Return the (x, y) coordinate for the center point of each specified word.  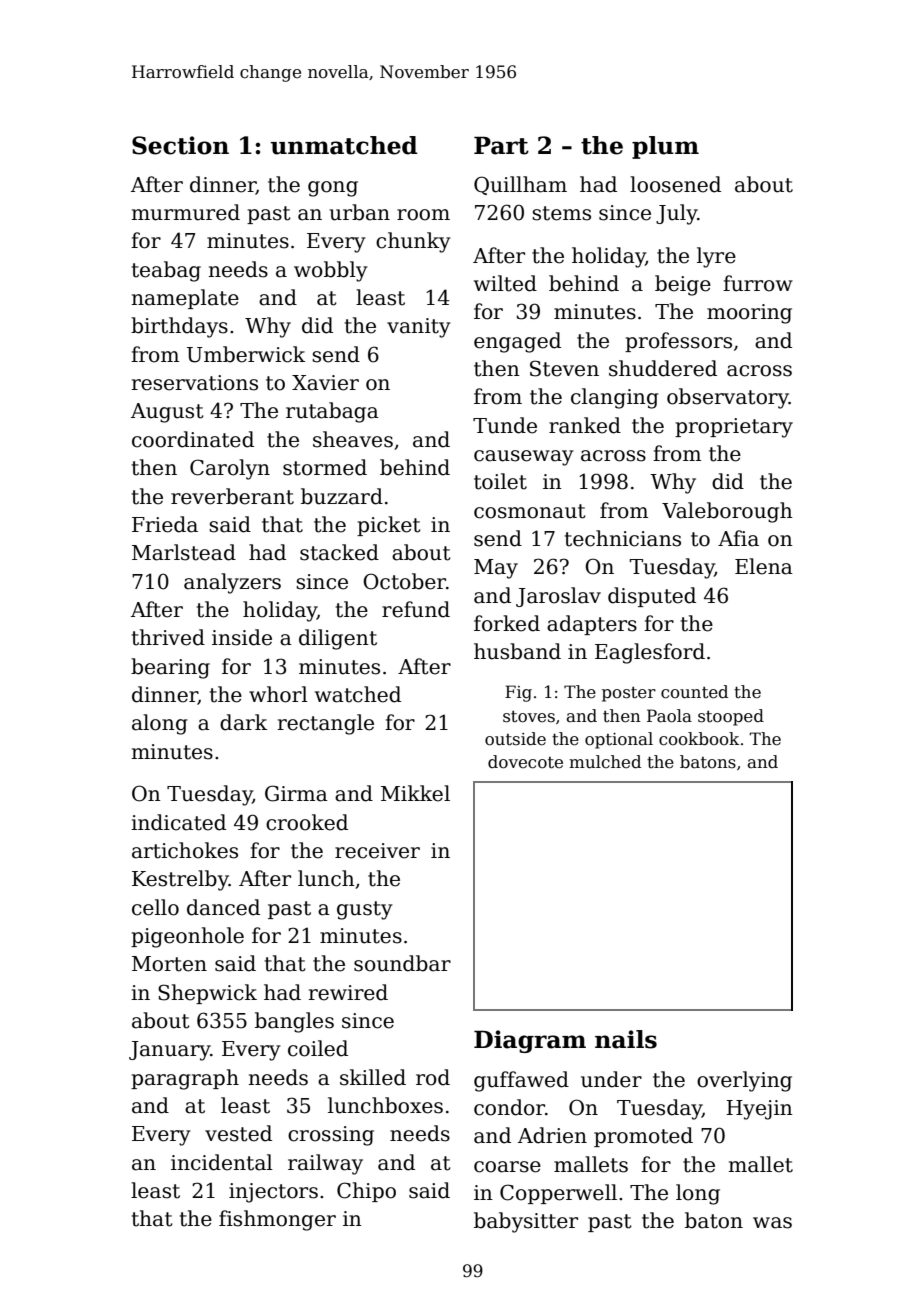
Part (501, 145)
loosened (675, 184)
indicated (178, 822)
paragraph (185, 1079)
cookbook (699, 739)
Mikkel (415, 793)
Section (180, 145)
